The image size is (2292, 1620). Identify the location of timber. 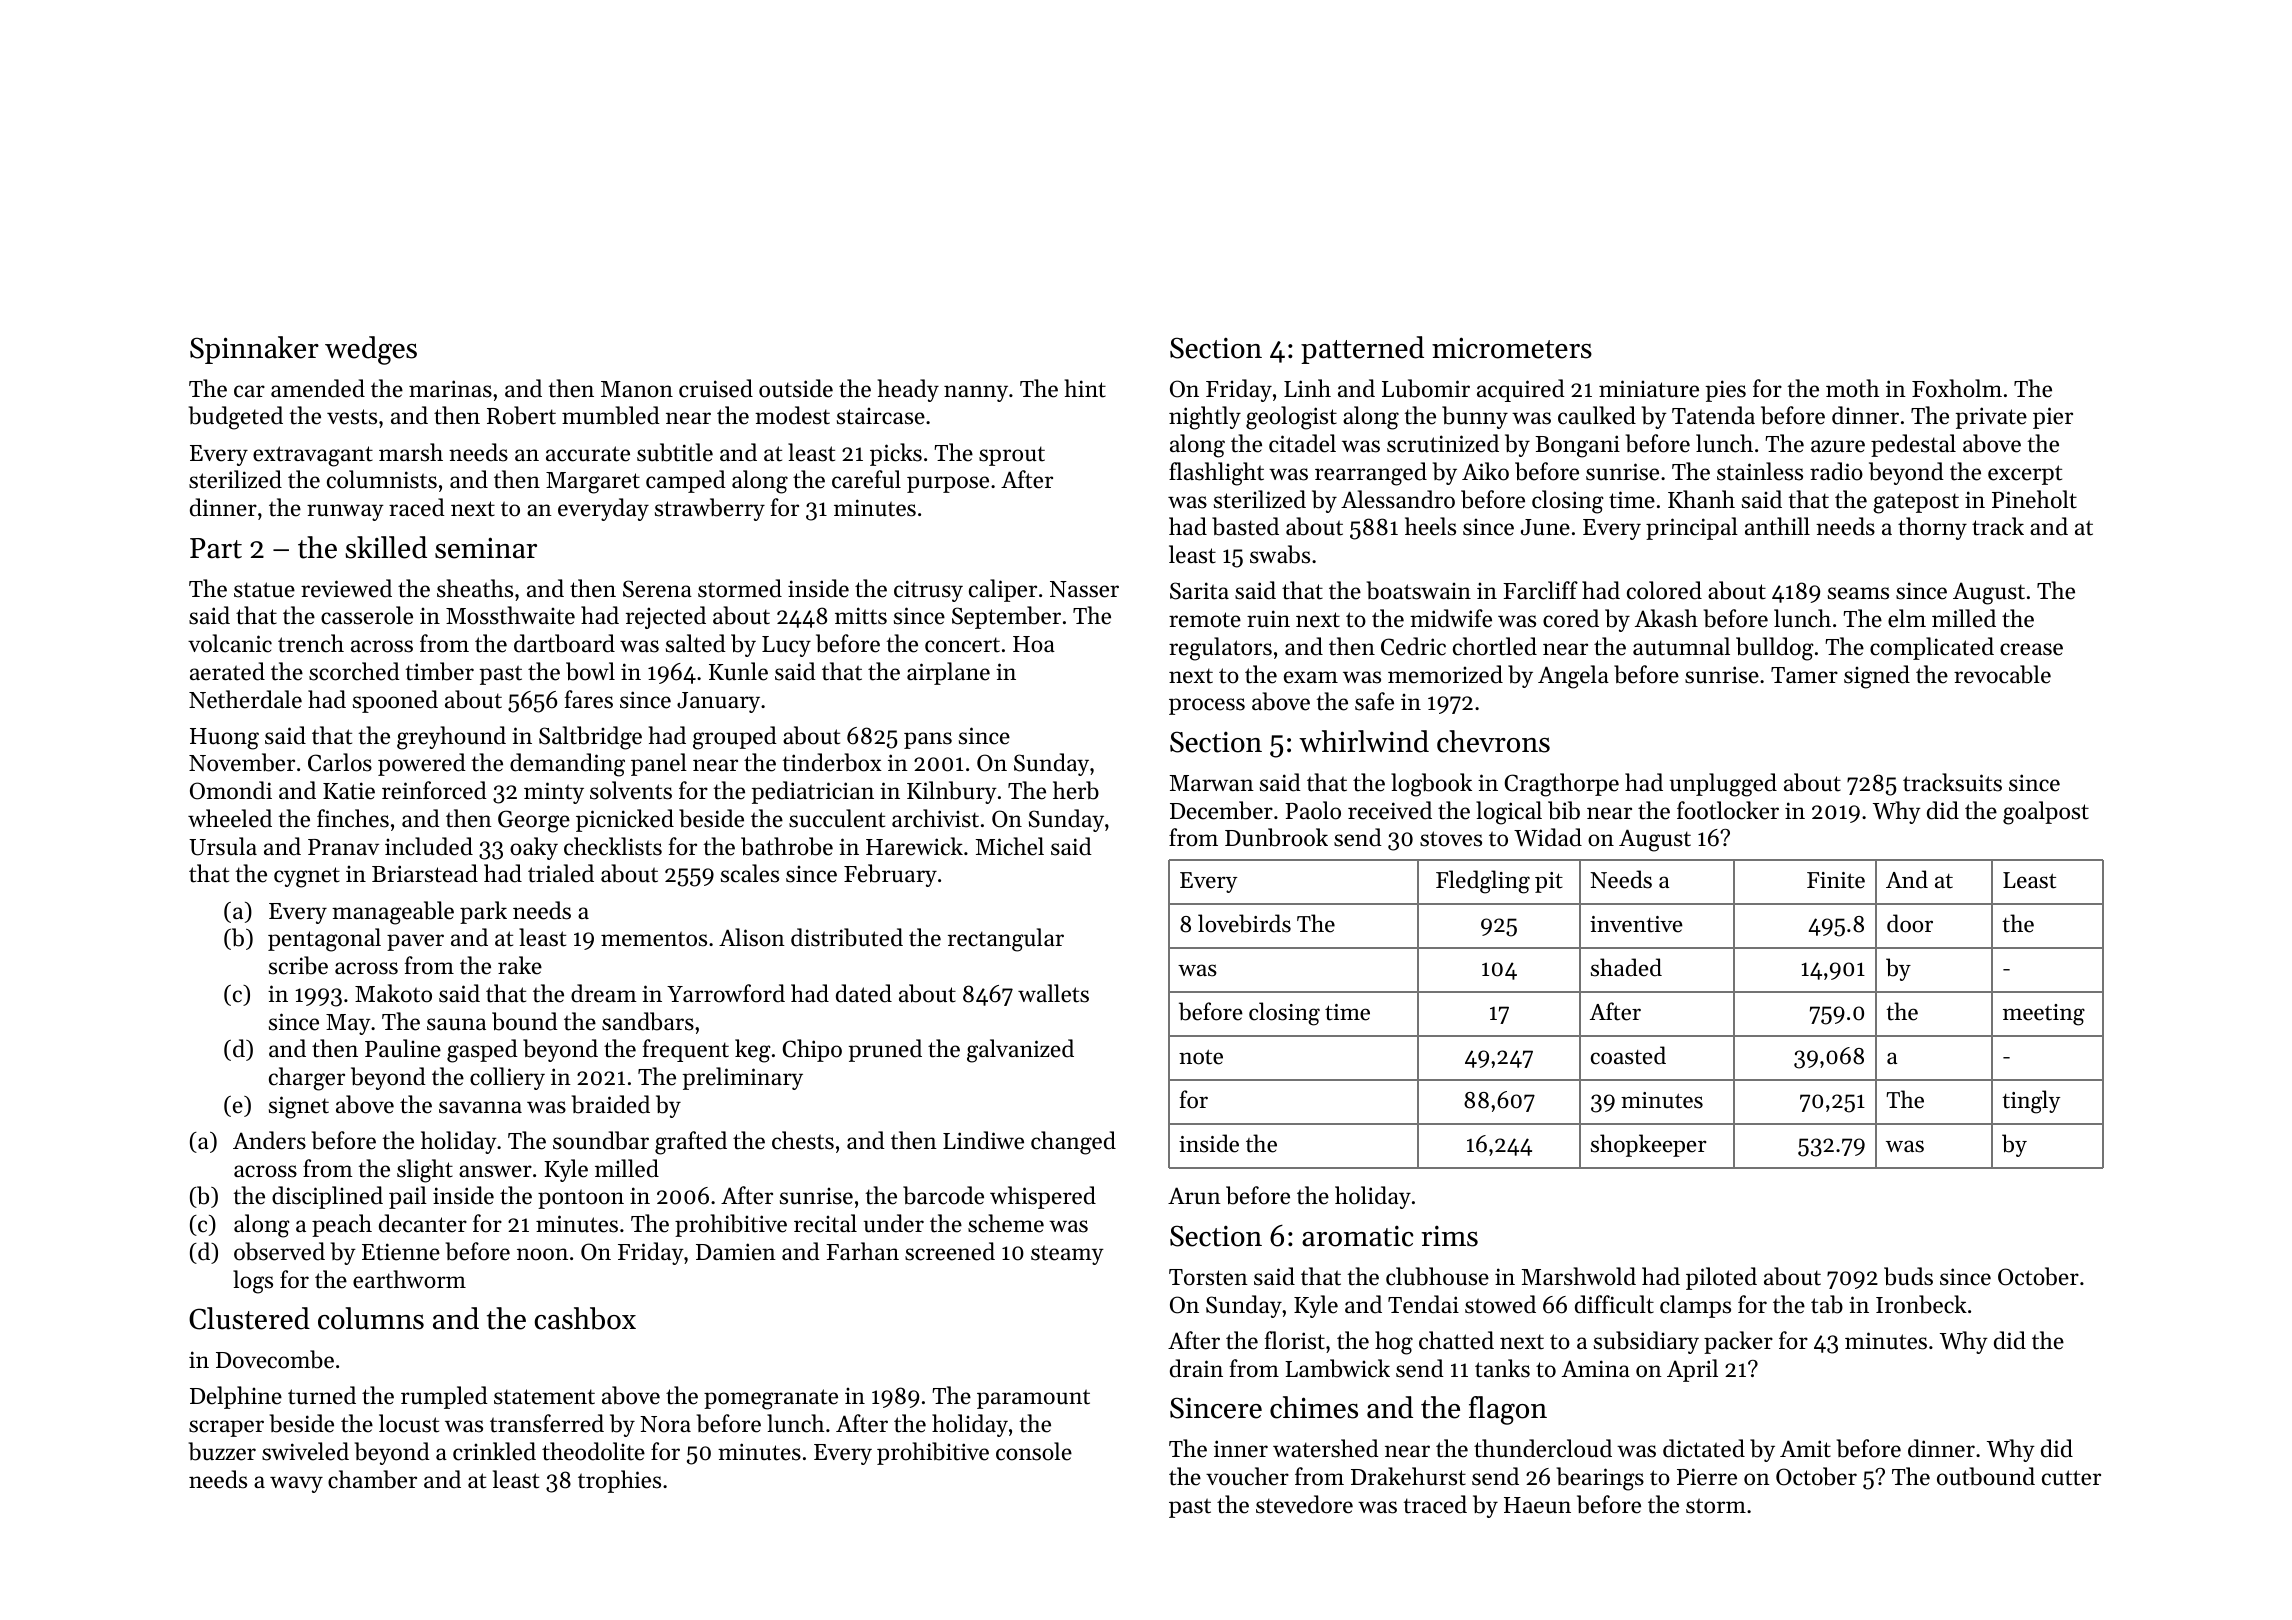
(439, 671).
